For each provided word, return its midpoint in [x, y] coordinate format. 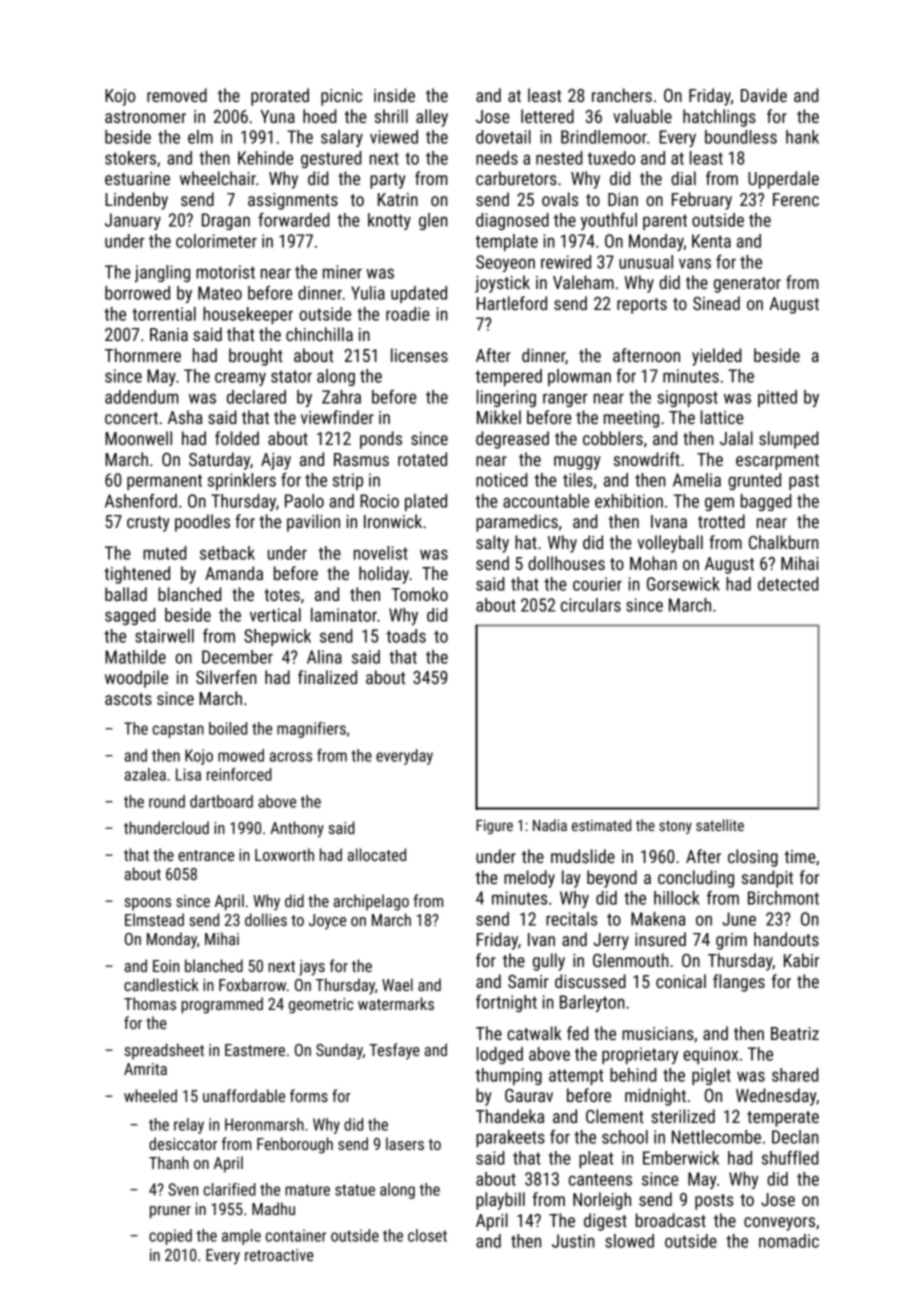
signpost [687, 398]
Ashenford [141, 500]
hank [802, 137]
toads [406, 636]
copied [170, 1237]
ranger [565, 400]
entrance [206, 855]
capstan [178, 730]
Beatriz [795, 1033]
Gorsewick [683, 584]
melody [529, 879]
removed [177, 95]
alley [432, 118]
